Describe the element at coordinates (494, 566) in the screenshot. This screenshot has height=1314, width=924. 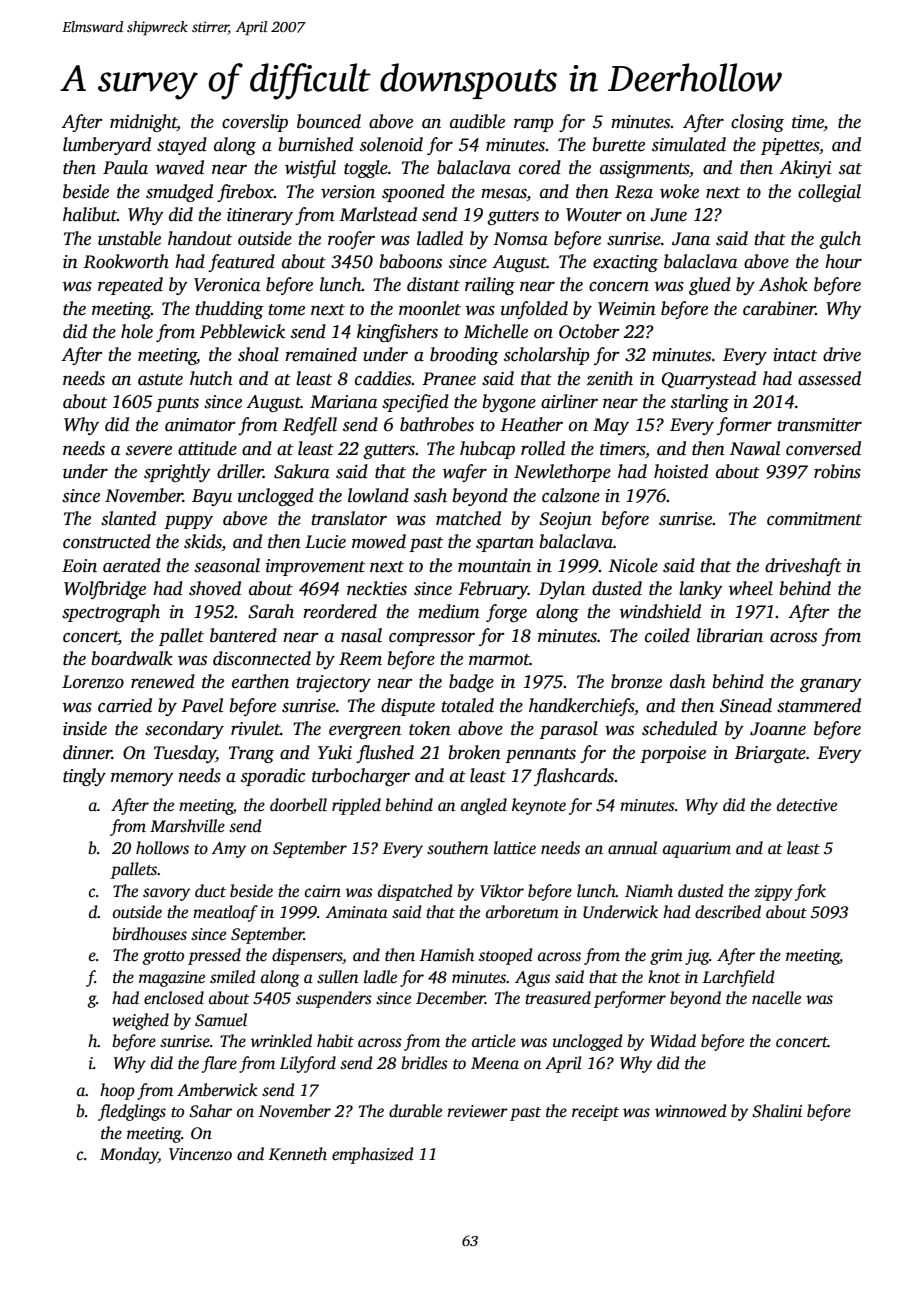
I see `mountain` at that location.
